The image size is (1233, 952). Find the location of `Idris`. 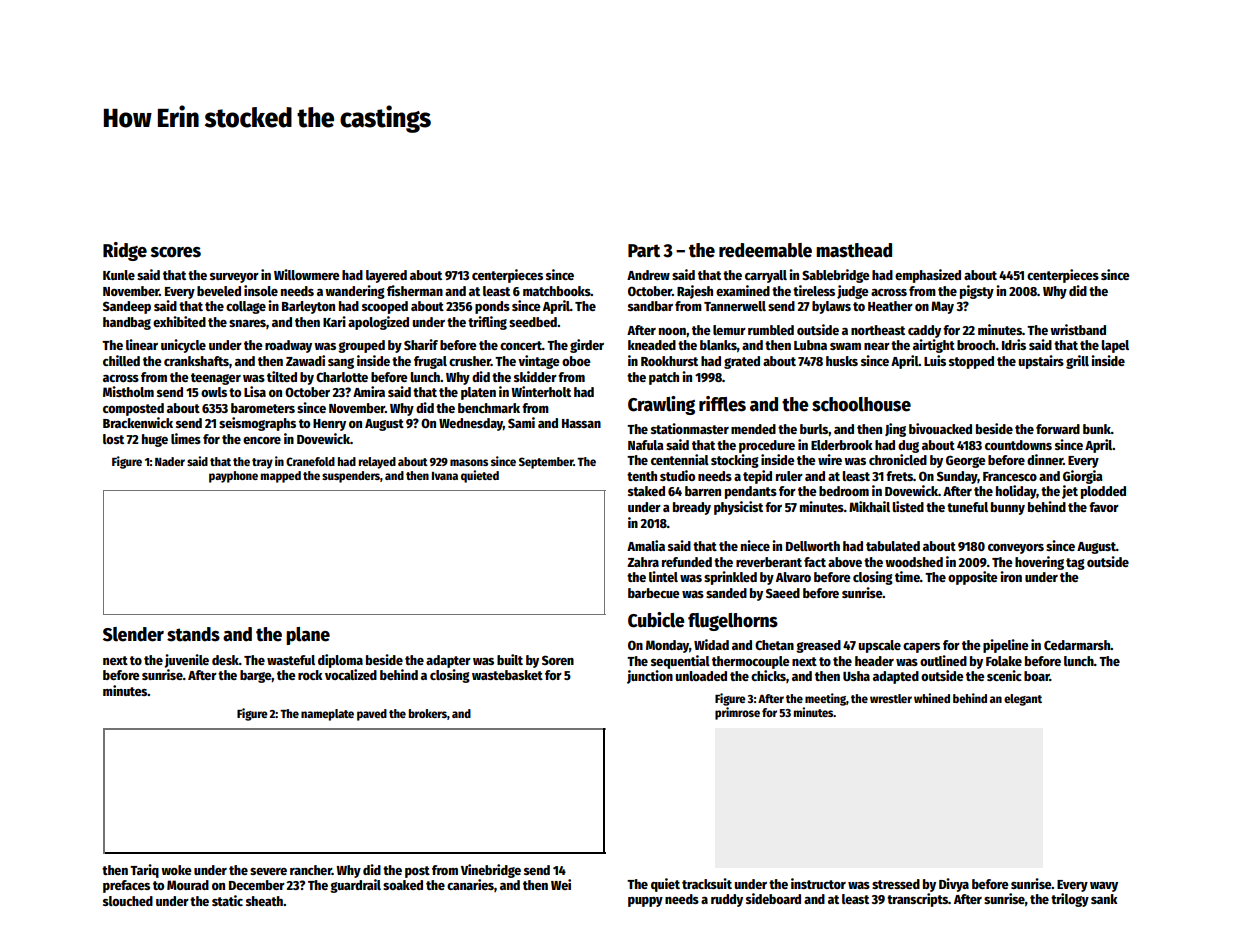

Idris is located at coordinates (1014, 344).
